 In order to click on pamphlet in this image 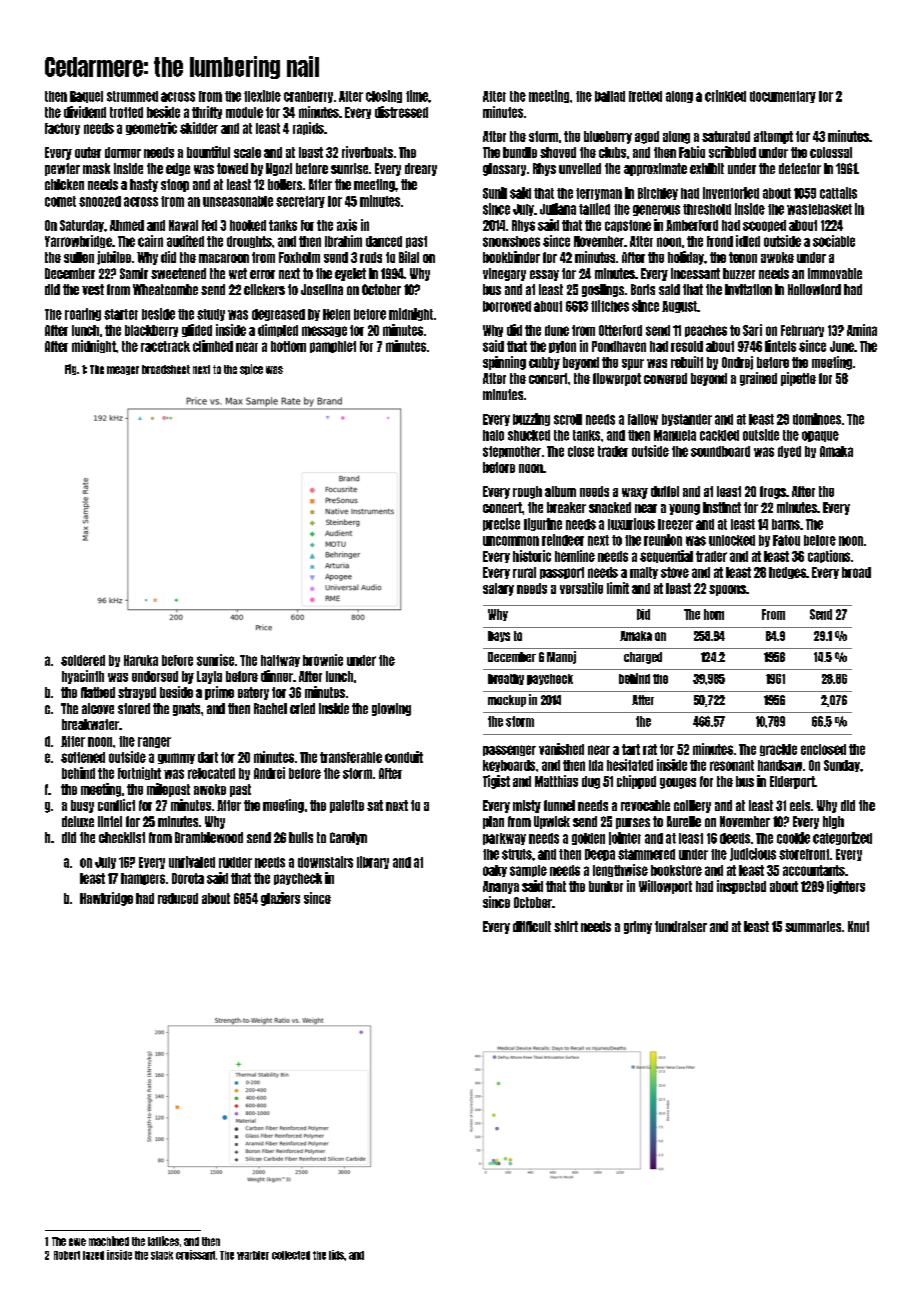, I will do `click(333, 347)`.
